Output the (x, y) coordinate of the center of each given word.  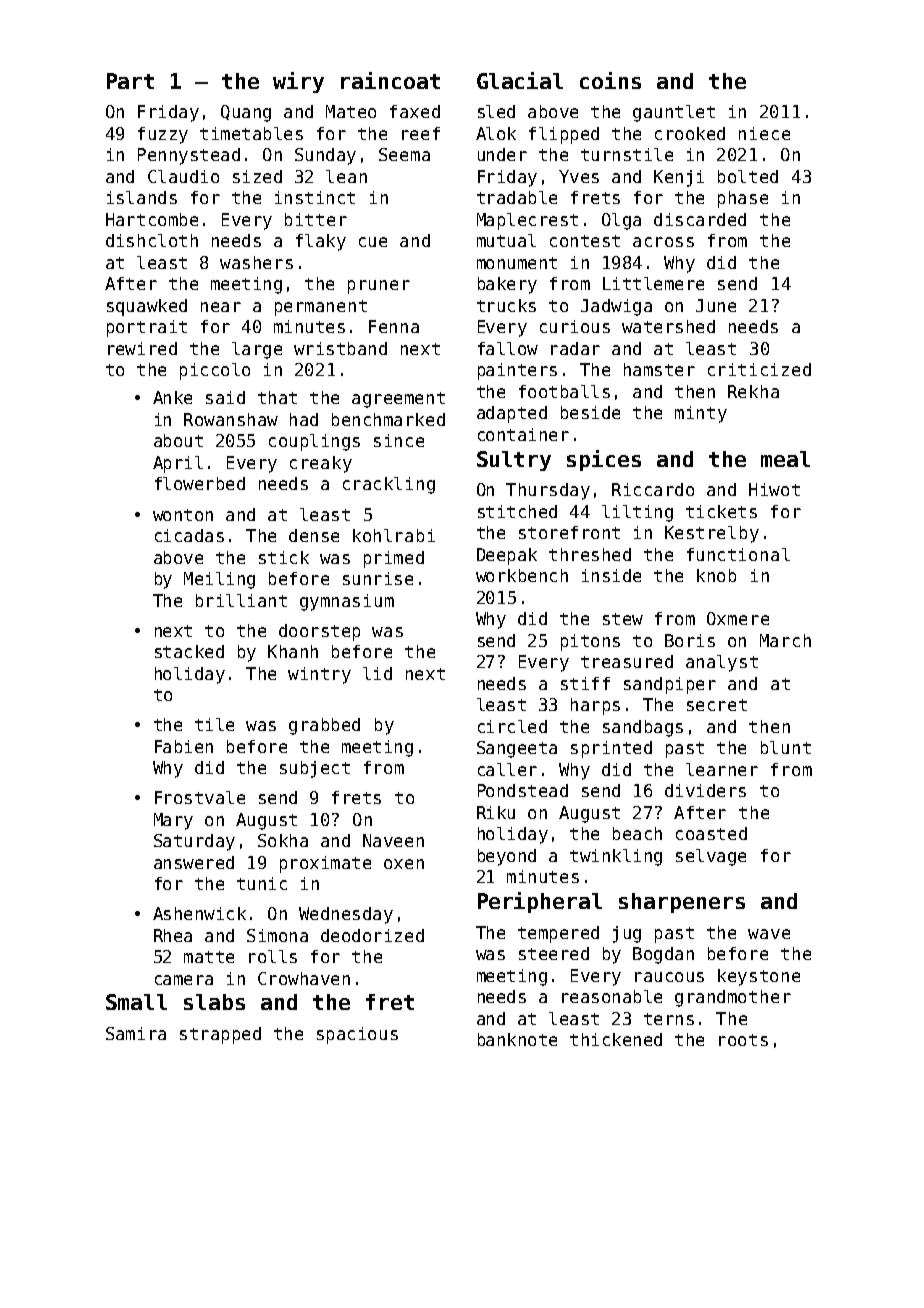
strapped (220, 1035)
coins (610, 80)
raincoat (390, 80)
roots (743, 1040)
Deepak (507, 556)
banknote (517, 1039)
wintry (319, 675)
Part (130, 81)
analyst (722, 663)
